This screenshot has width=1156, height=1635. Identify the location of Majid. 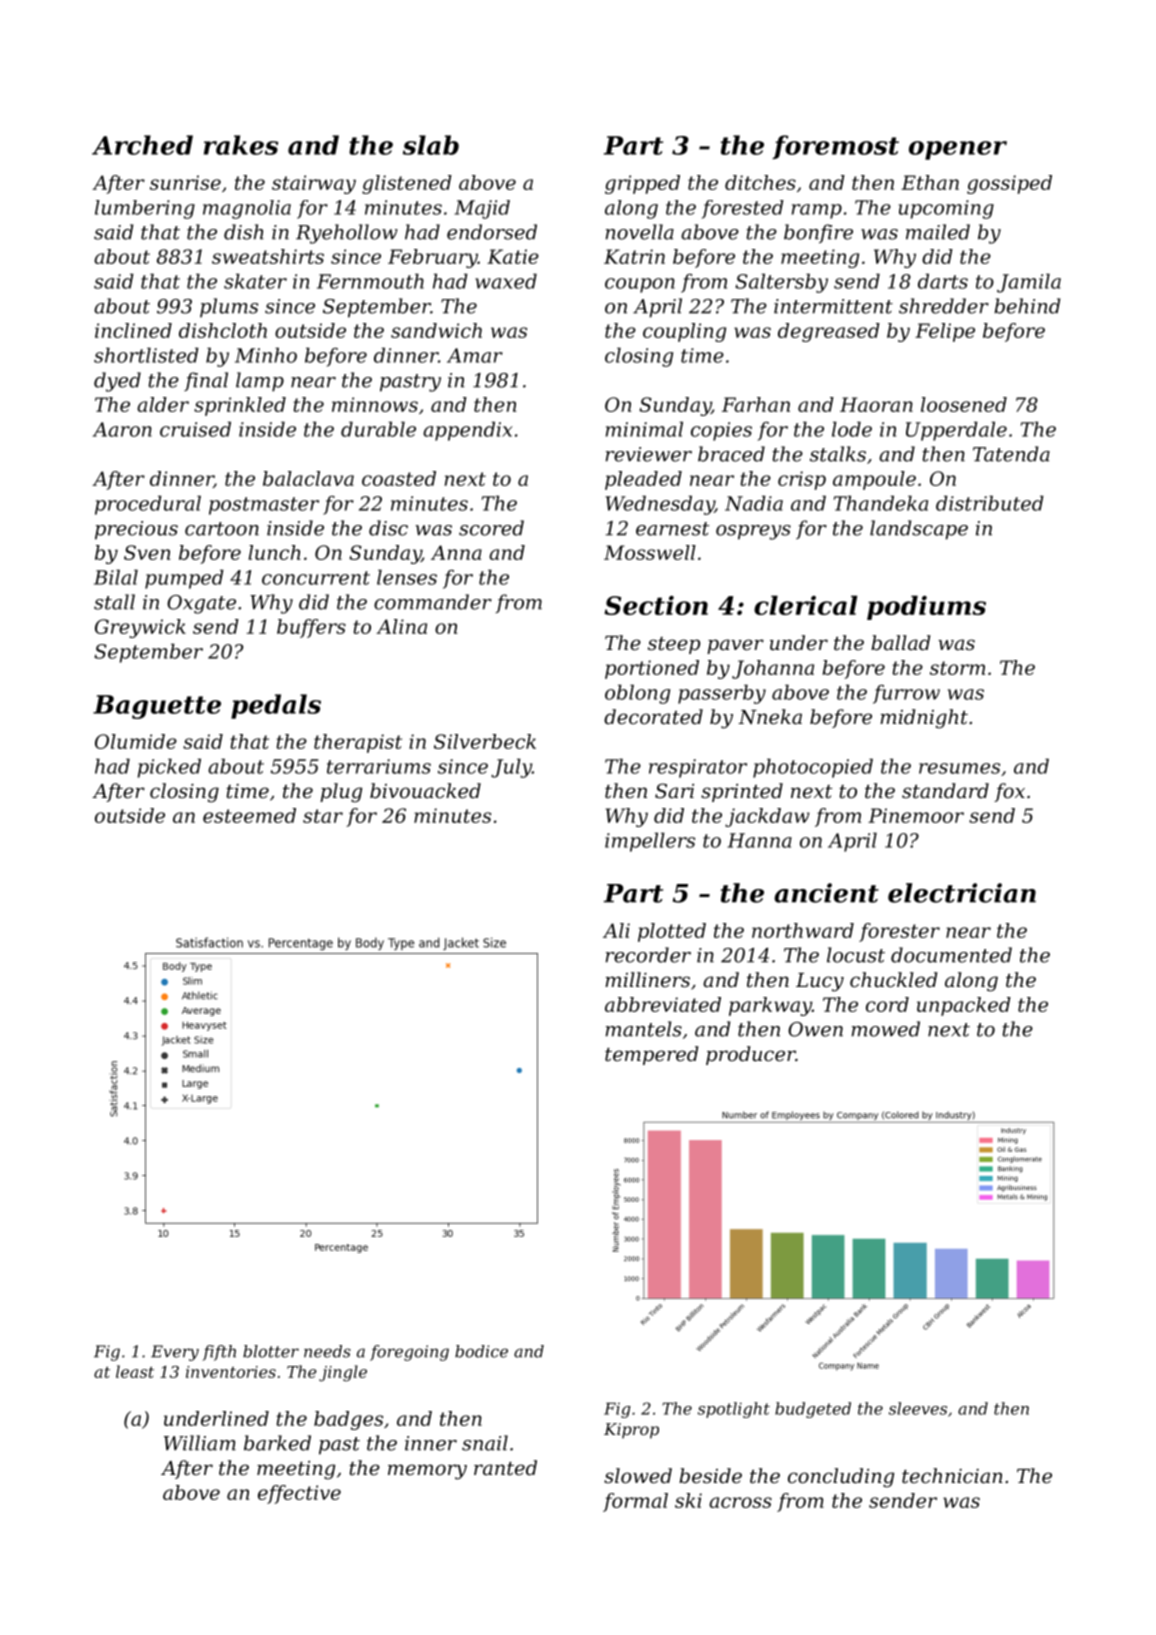
(482, 209).
